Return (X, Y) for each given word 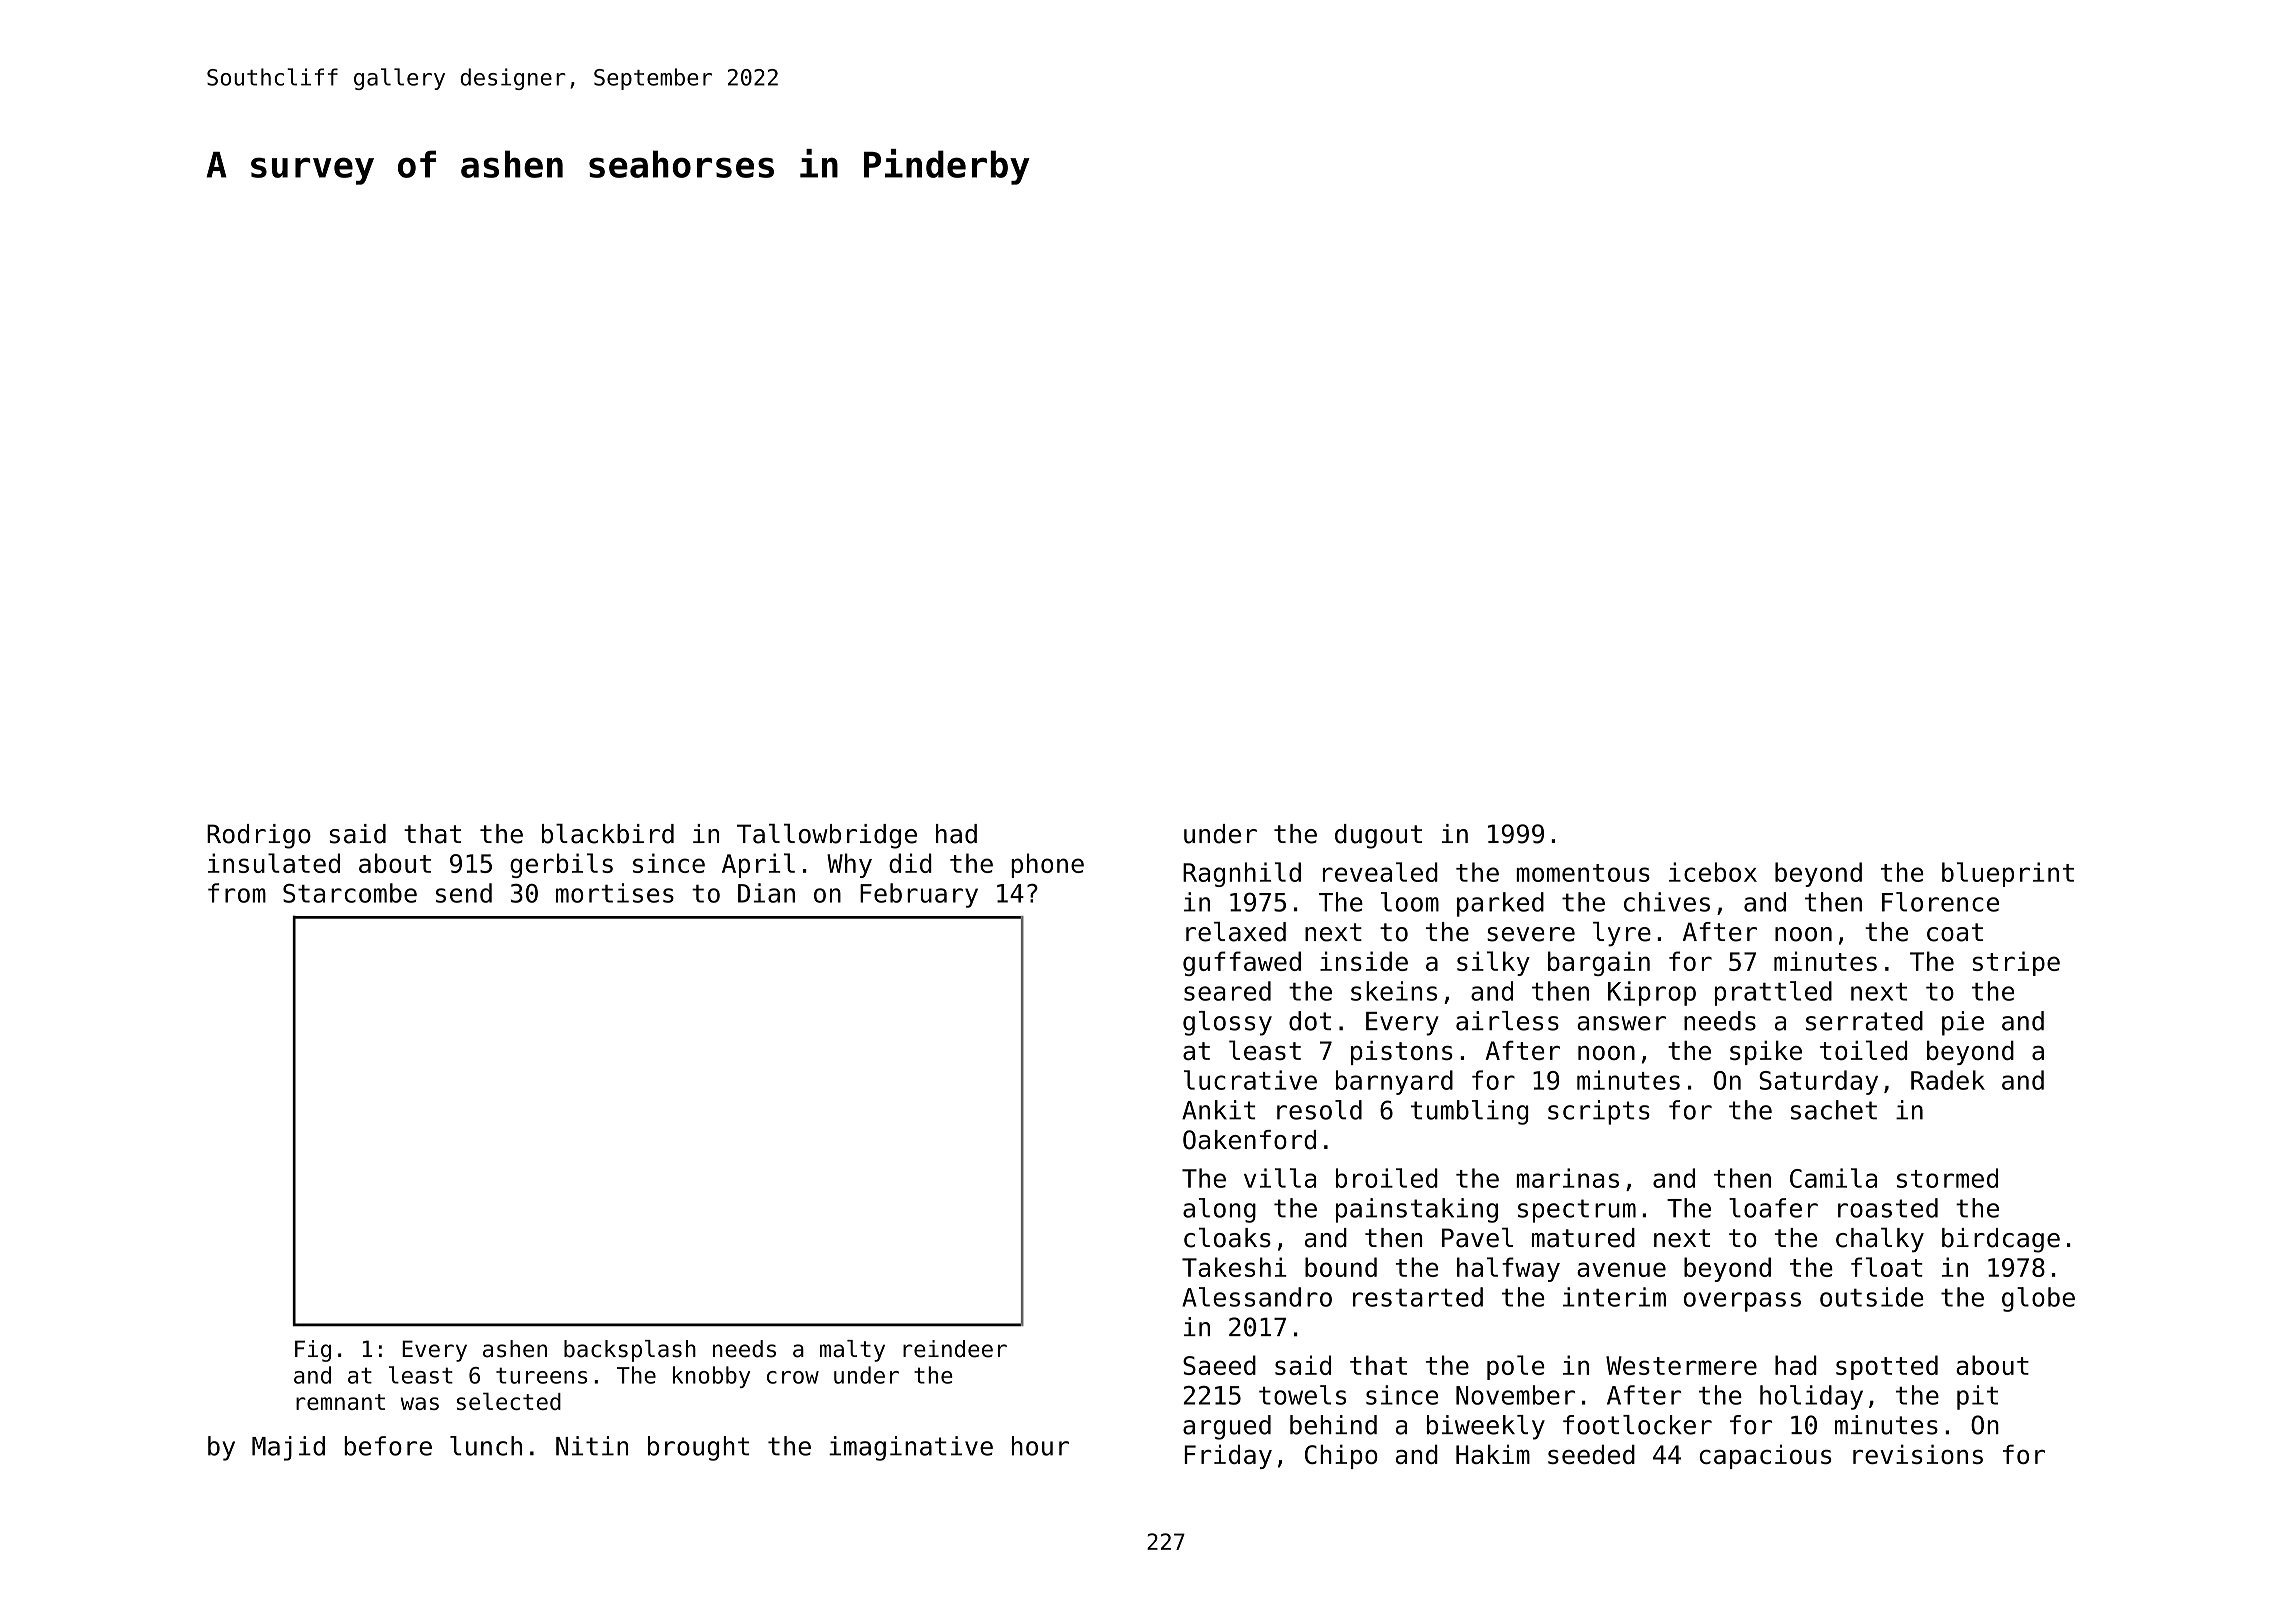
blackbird (608, 834)
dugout (1378, 836)
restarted (1418, 1297)
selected (509, 1401)
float (1887, 1267)
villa (1280, 1178)
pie (1963, 1023)
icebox (1713, 872)
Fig (313, 1351)
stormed (1947, 1178)
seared (1227, 991)
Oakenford (1249, 1140)
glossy (1227, 1023)
